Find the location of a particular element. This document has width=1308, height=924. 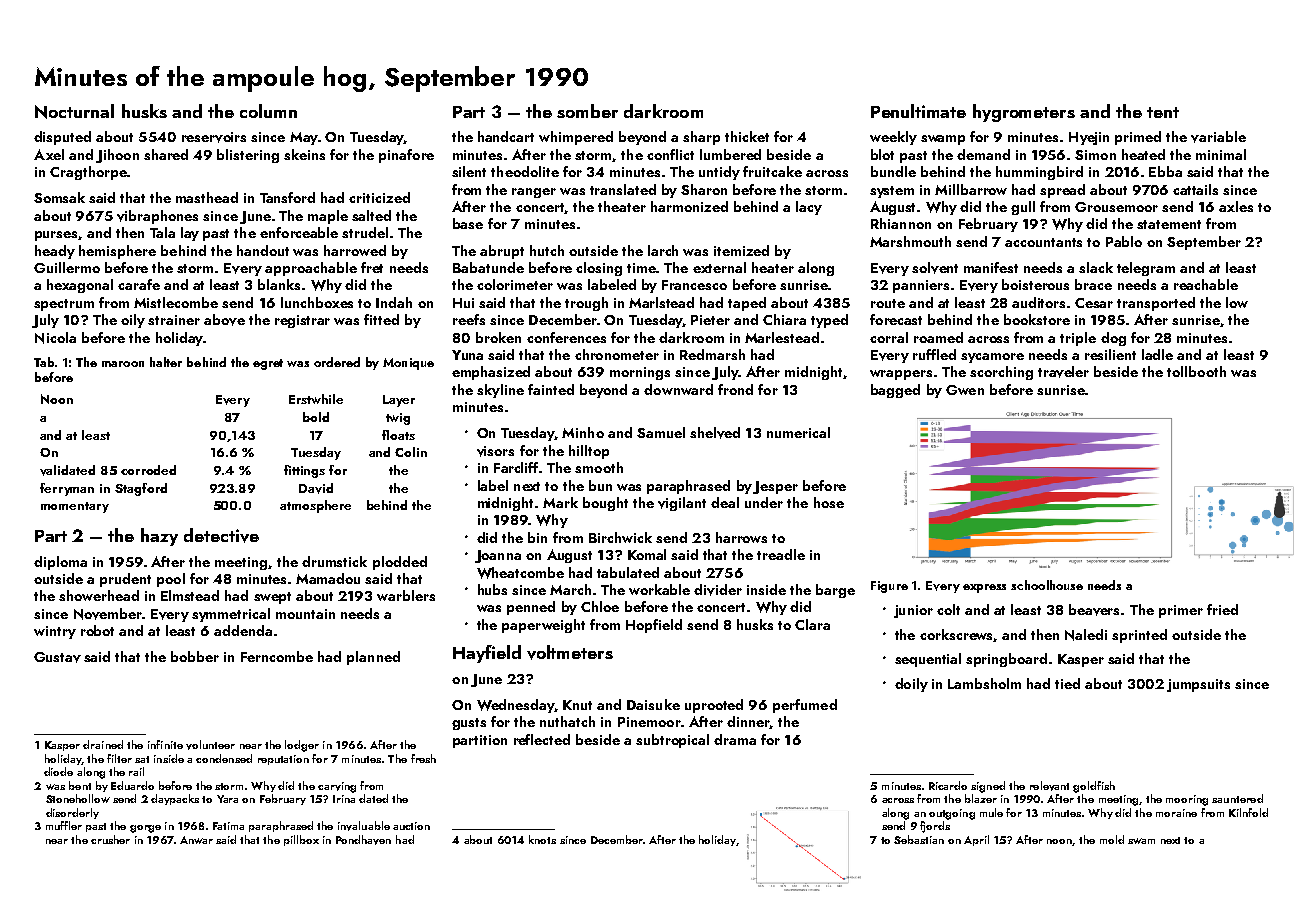

demand is located at coordinates (983, 154).
